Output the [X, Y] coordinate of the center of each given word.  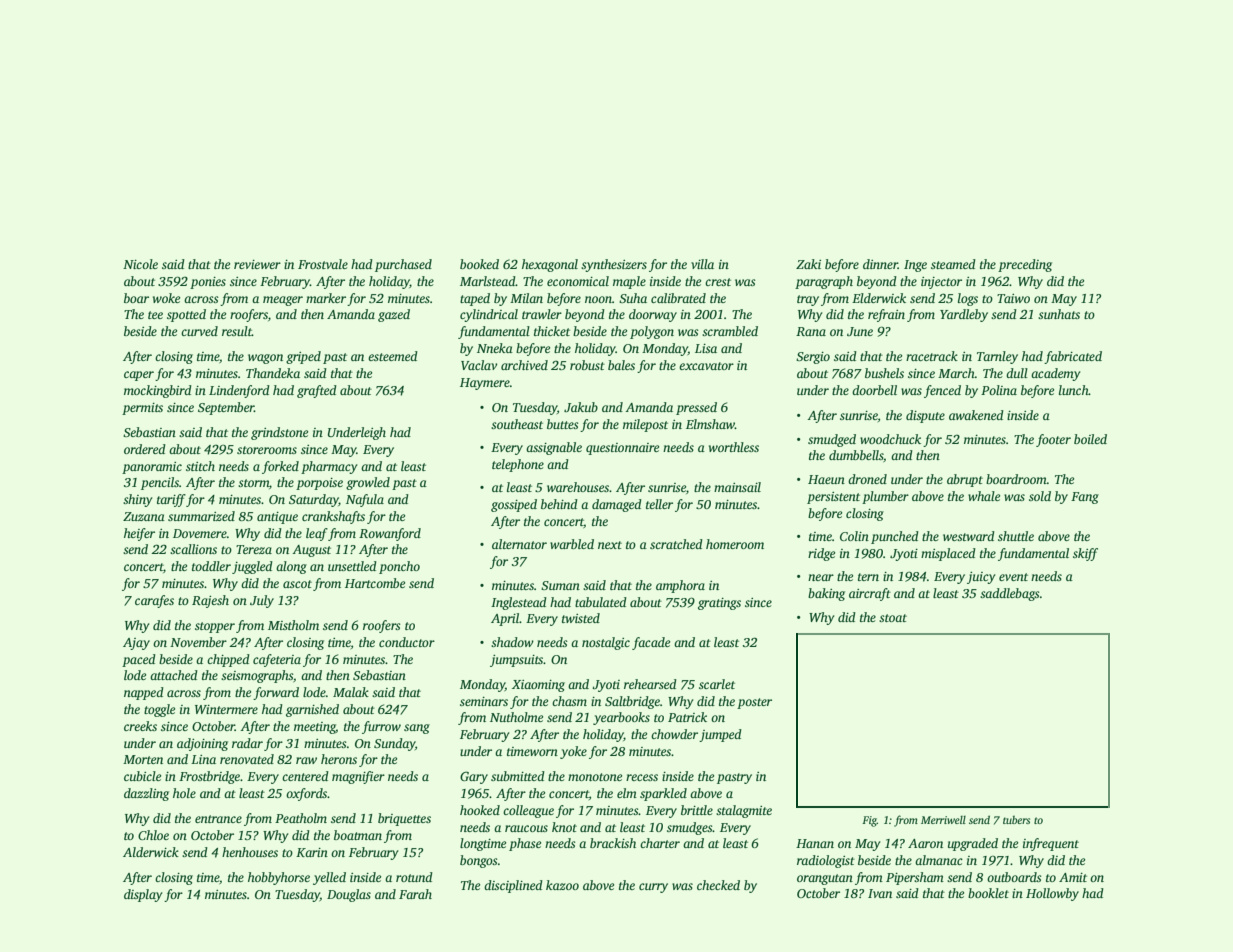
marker [326, 298]
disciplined [513, 886]
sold [1040, 496]
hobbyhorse [279, 878]
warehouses [578, 487]
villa [702, 264]
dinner [880, 264]
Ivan [880, 893]
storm [253, 483]
